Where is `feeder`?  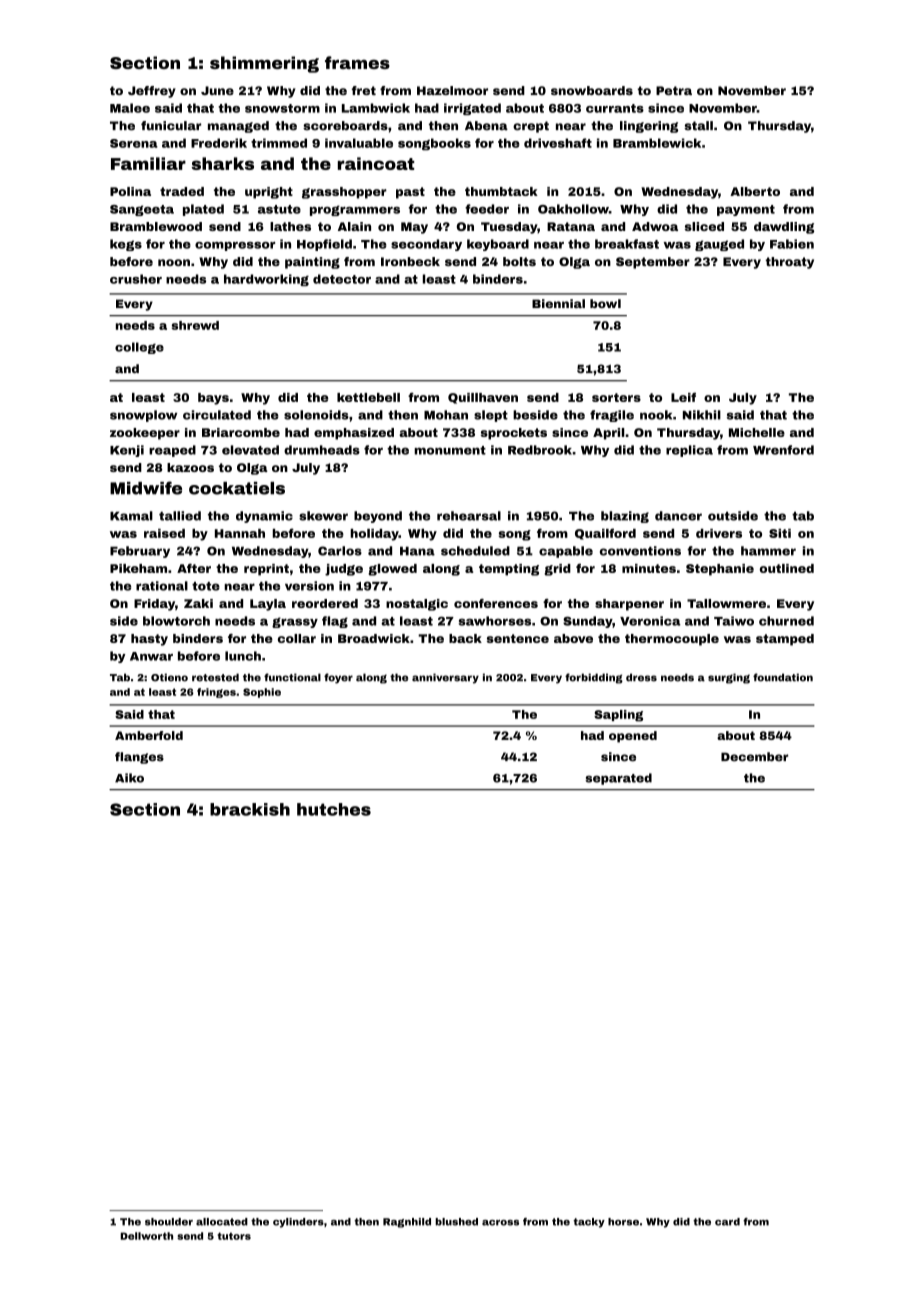 feeder is located at coordinates (487, 209).
